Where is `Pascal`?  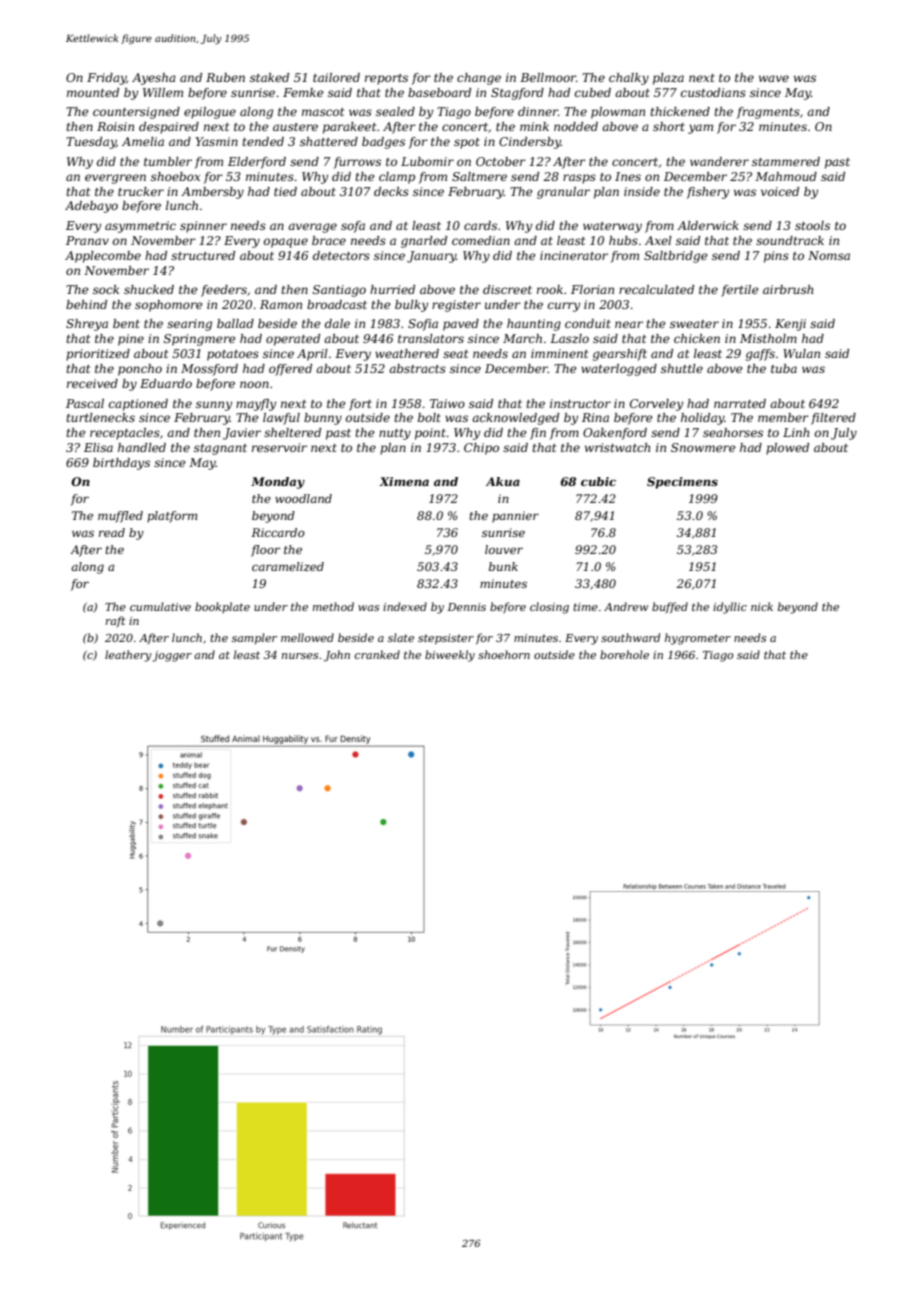
Pascal is located at coordinates (85, 403).
